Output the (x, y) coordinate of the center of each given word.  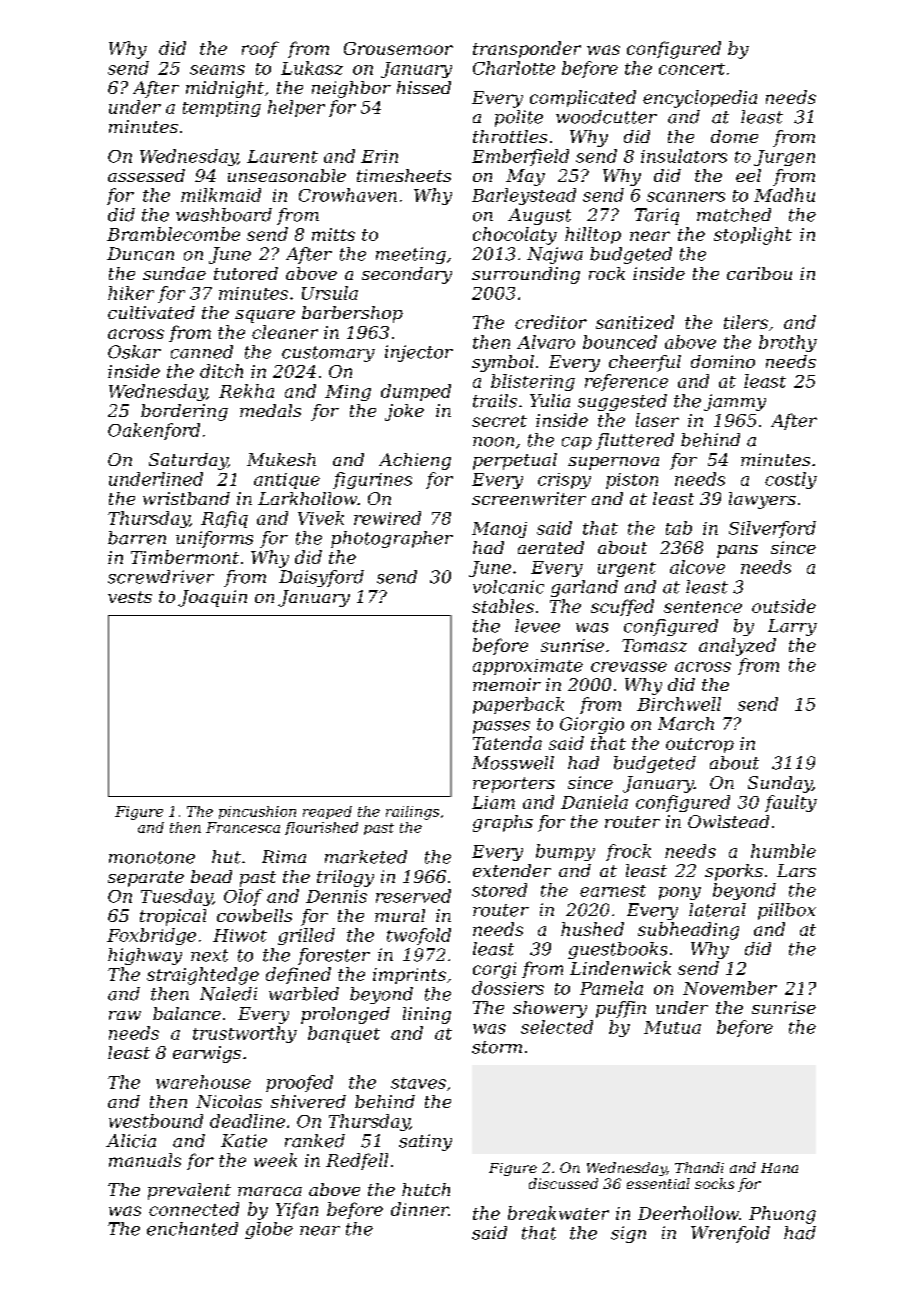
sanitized (635, 322)
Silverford (772, 529)
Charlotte (514, 68)
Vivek (321, 518)
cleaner (285, 332)
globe (269, 1230)
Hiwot (240, 935)
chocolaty (515, 236)
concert (692, 69)
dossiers (508, 988)
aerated (551, 547)
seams (217, 70)
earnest (613, 891)
